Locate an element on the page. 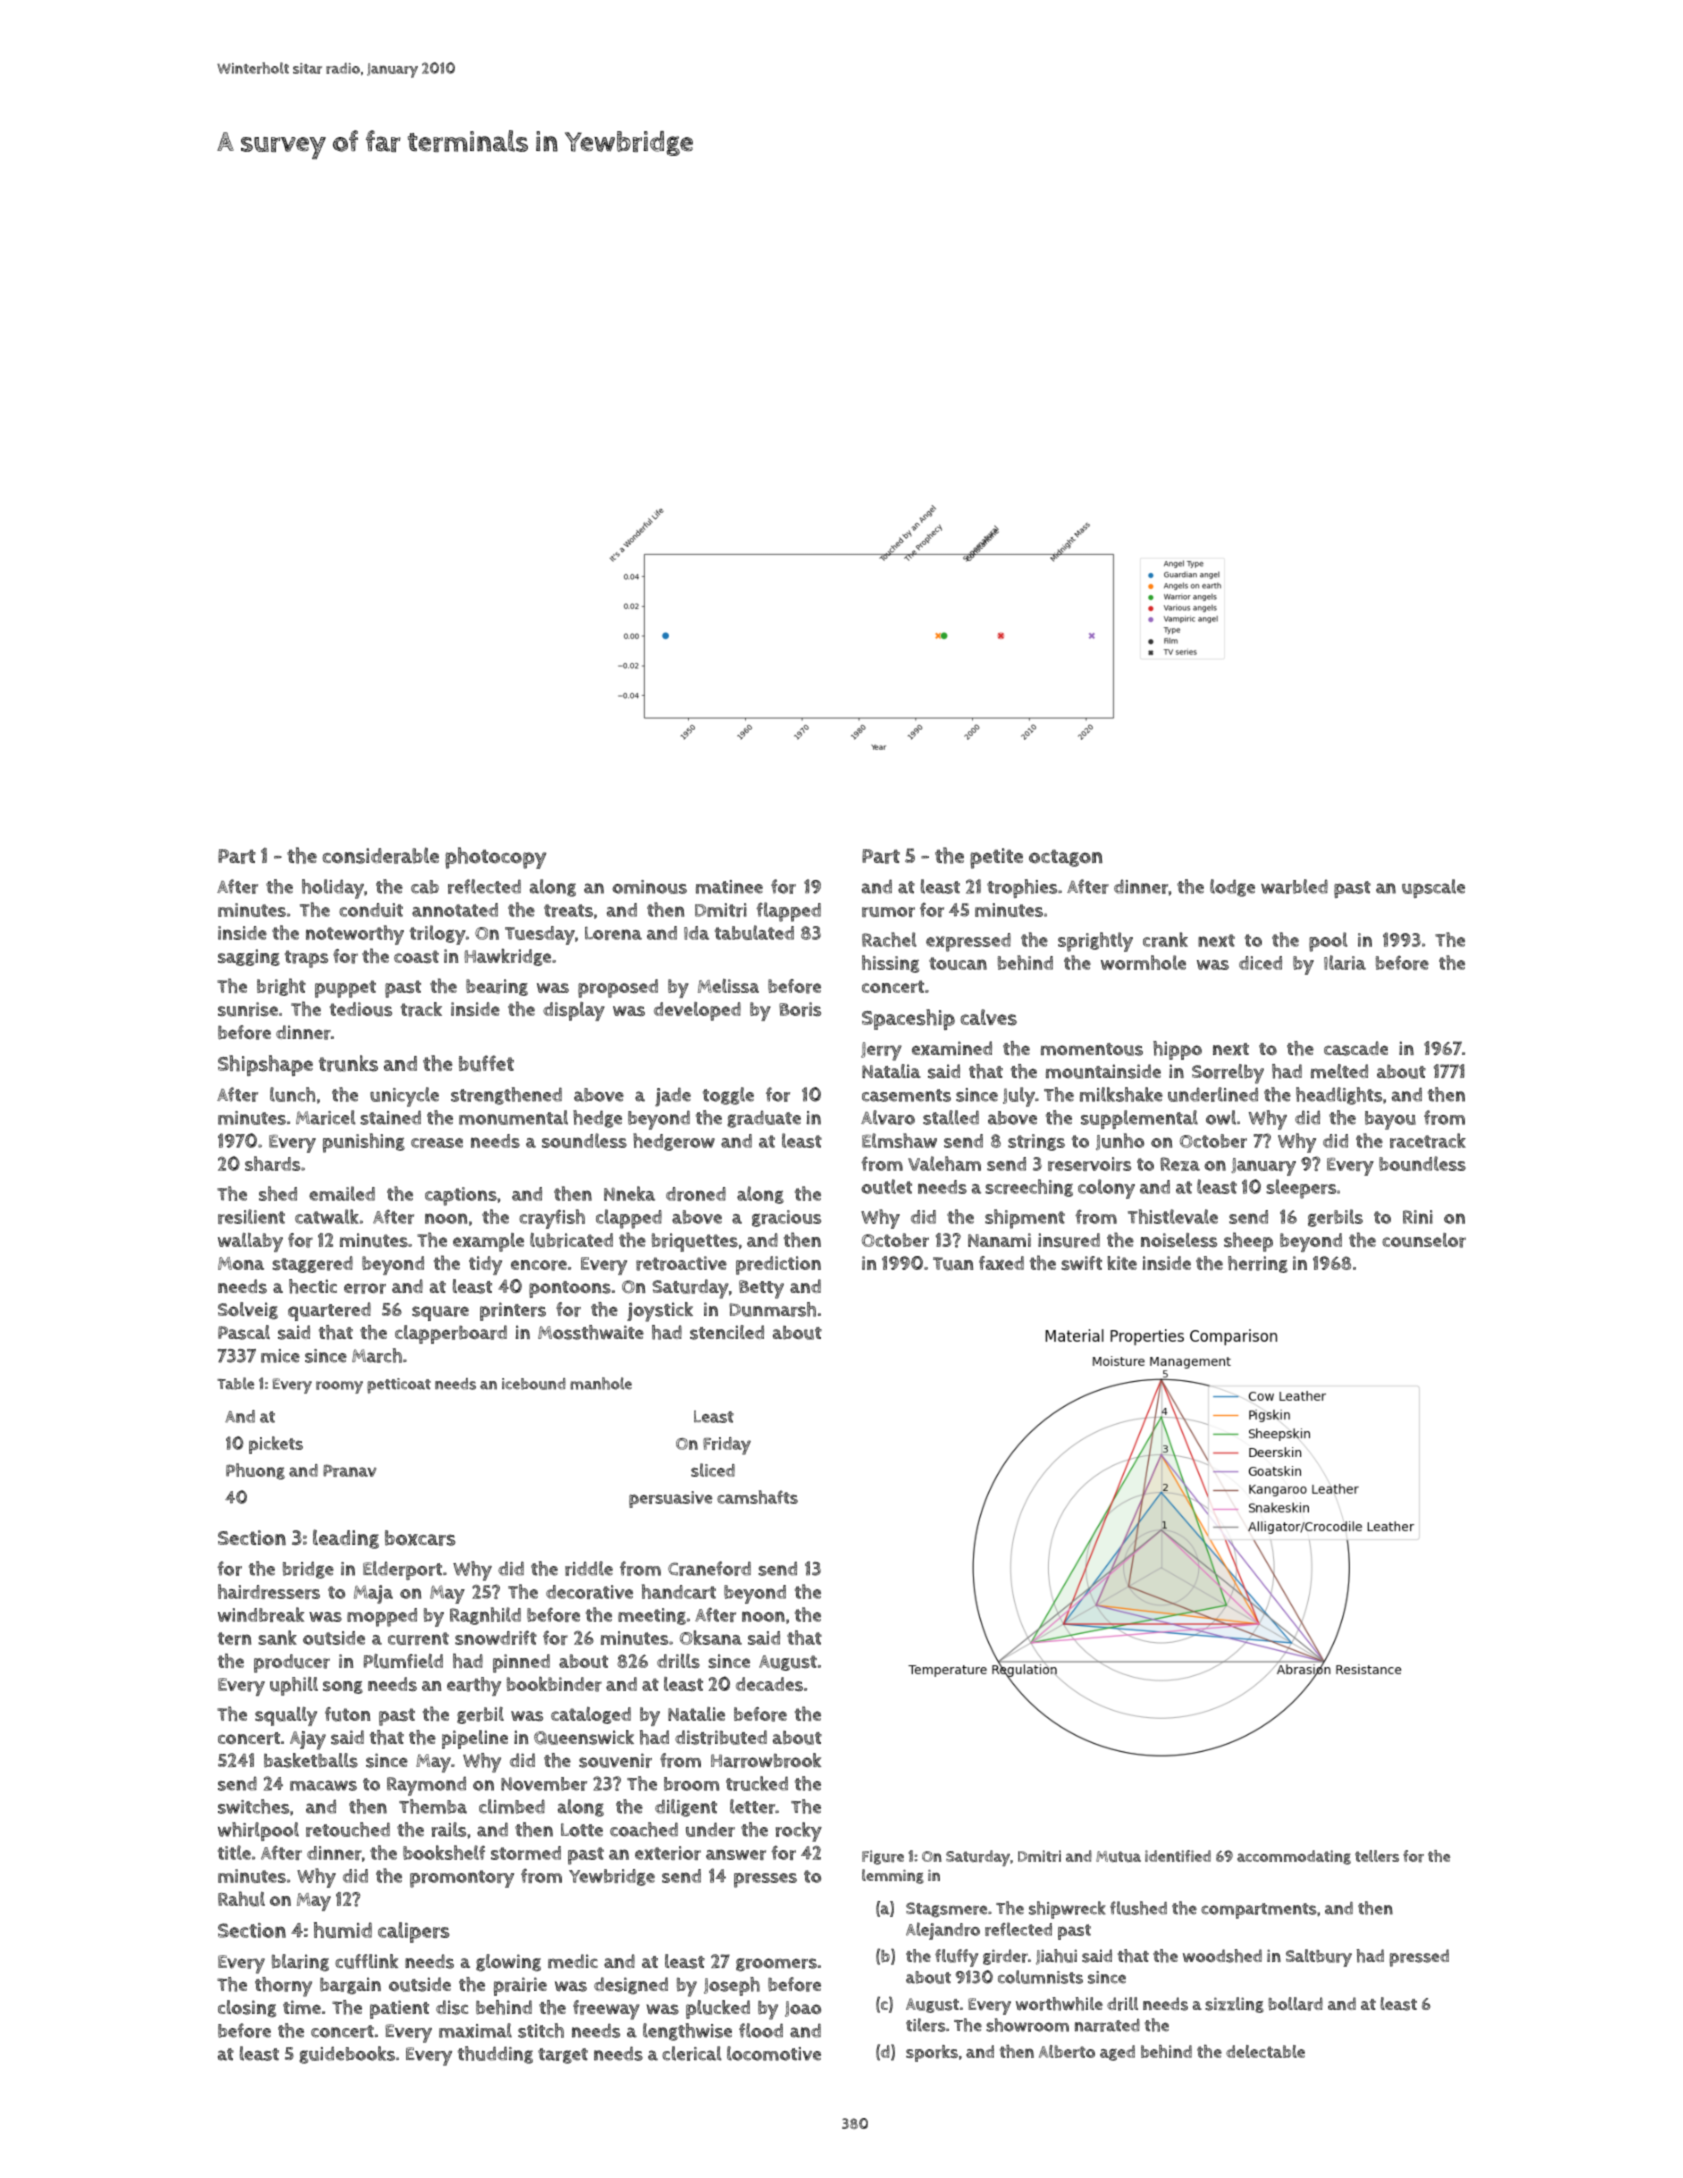 Image resolution: width=1683 pixels, height=2178 pixels. guidebooks is located at coordinates (347, 2055).
